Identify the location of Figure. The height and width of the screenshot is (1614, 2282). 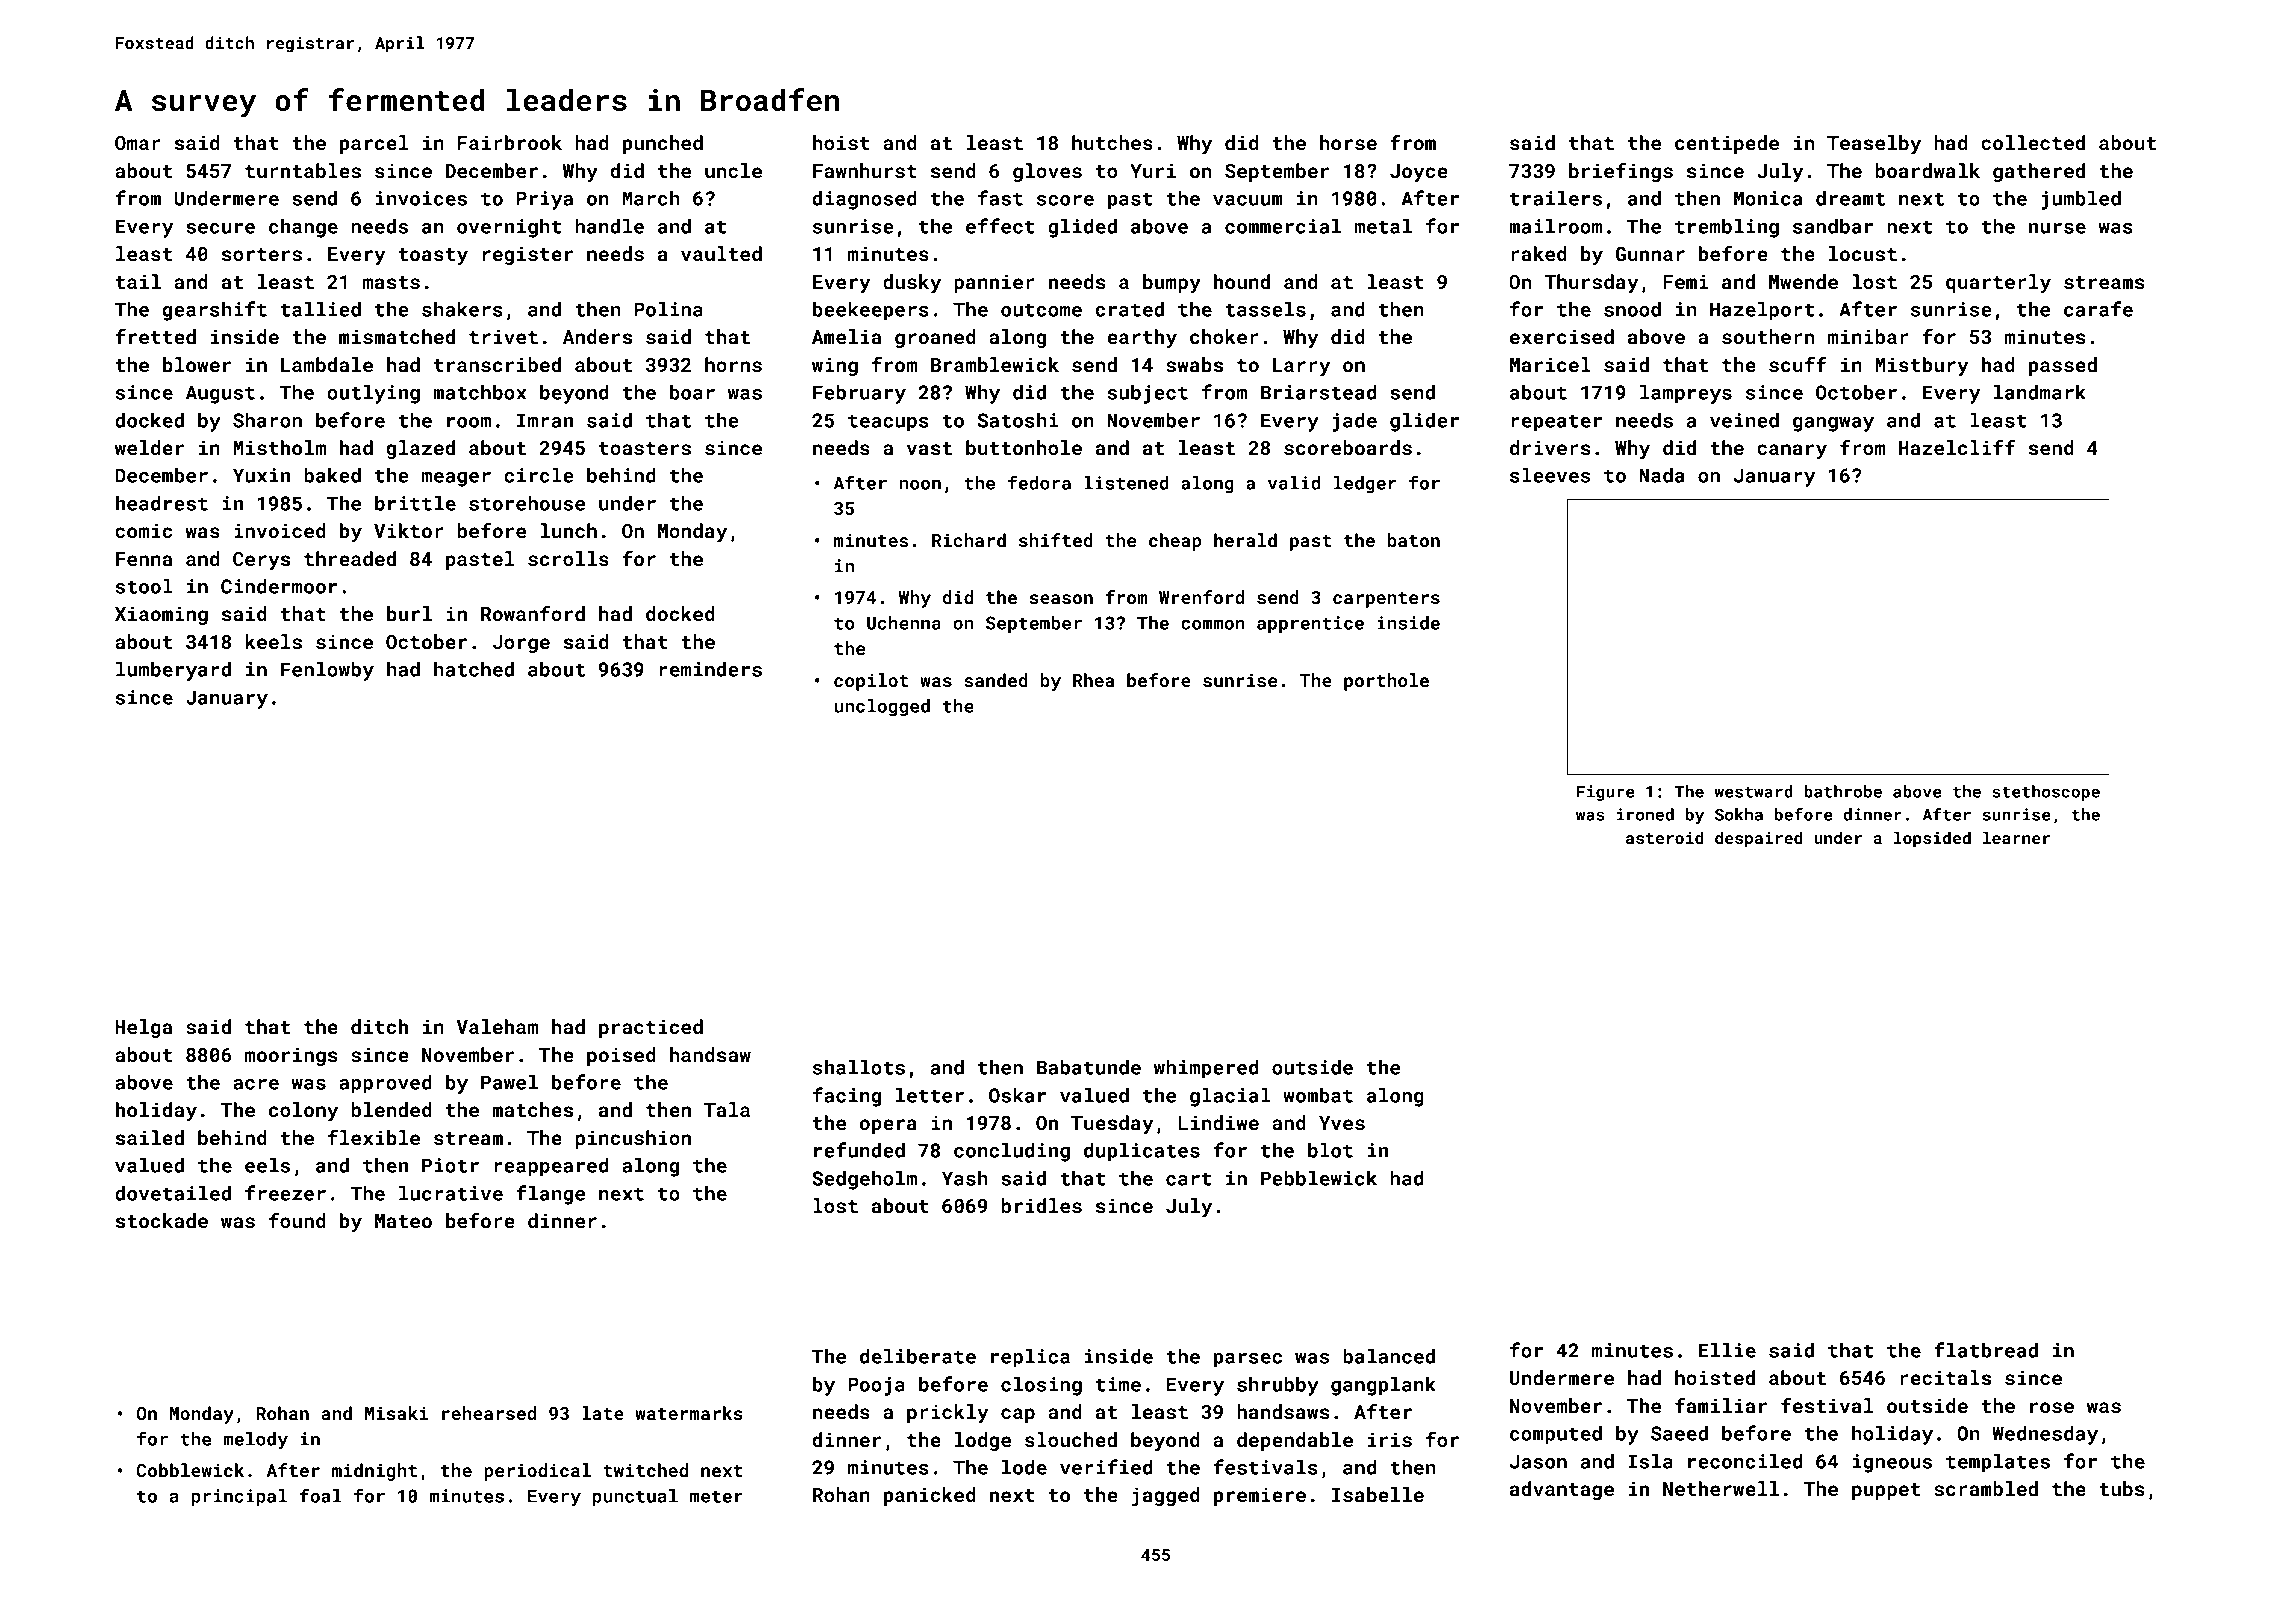
(1605, 793).
